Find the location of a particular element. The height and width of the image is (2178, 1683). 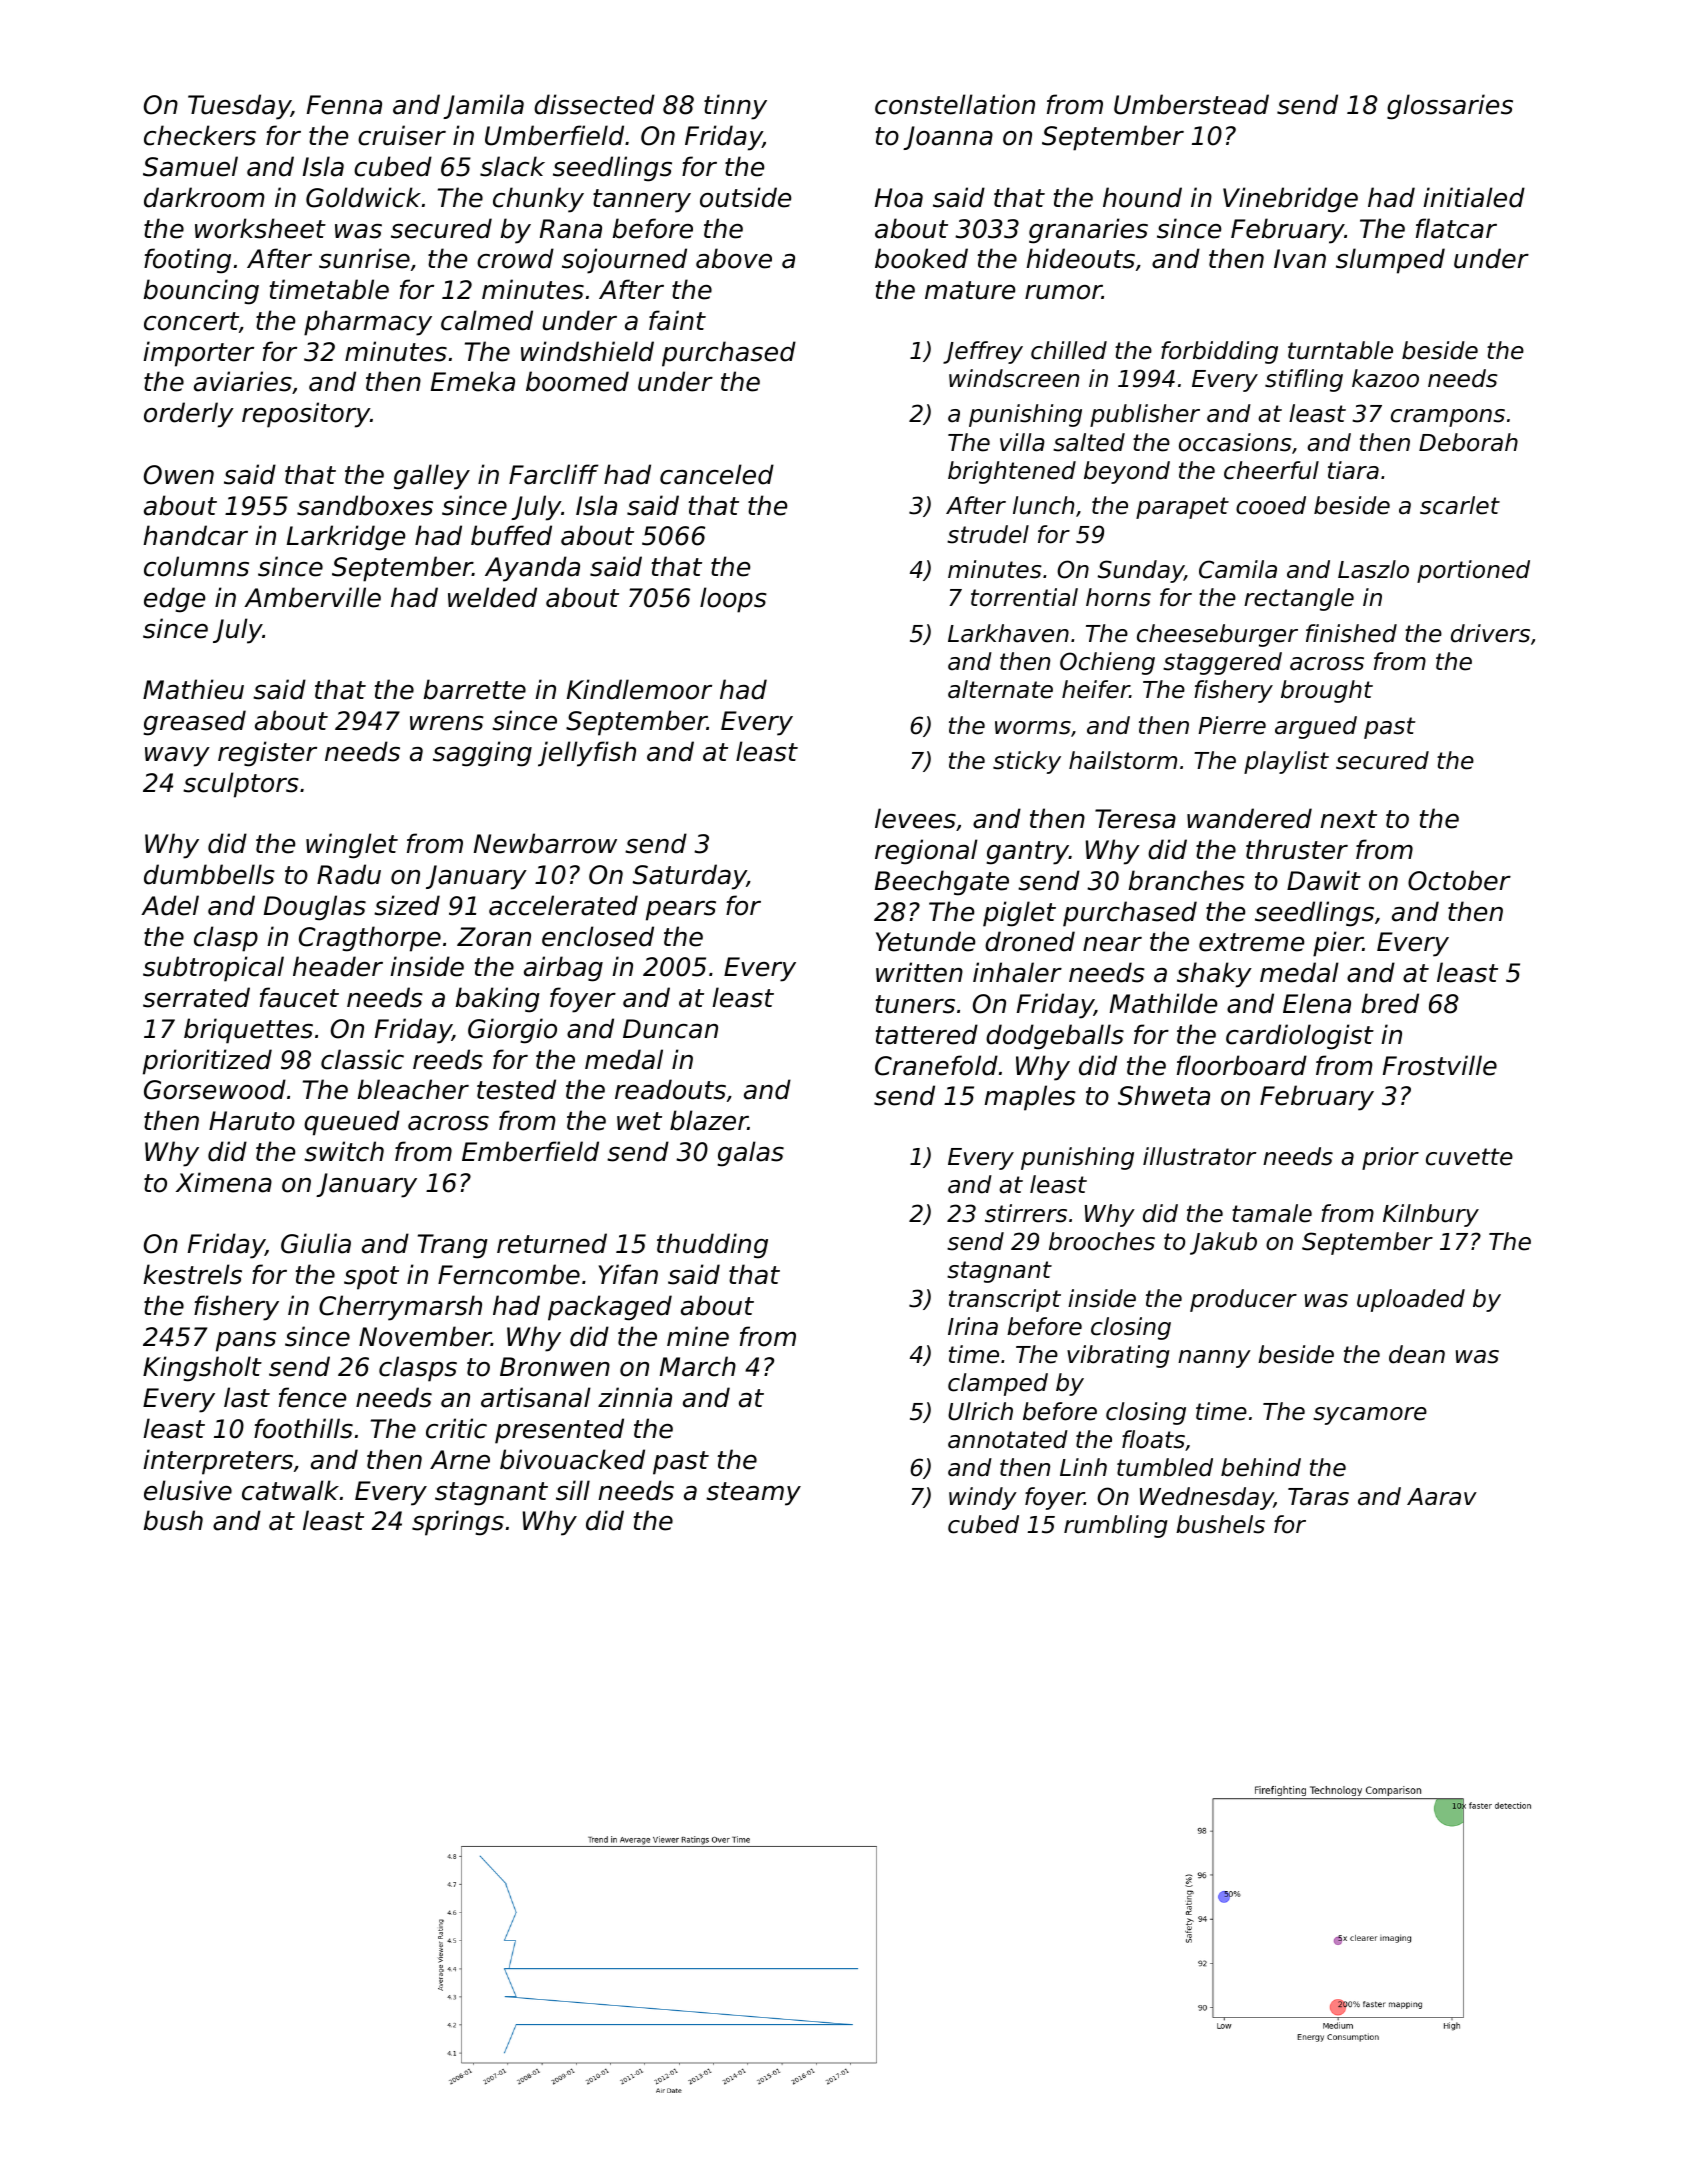

steamy is located at coordinates (753, 1494).
